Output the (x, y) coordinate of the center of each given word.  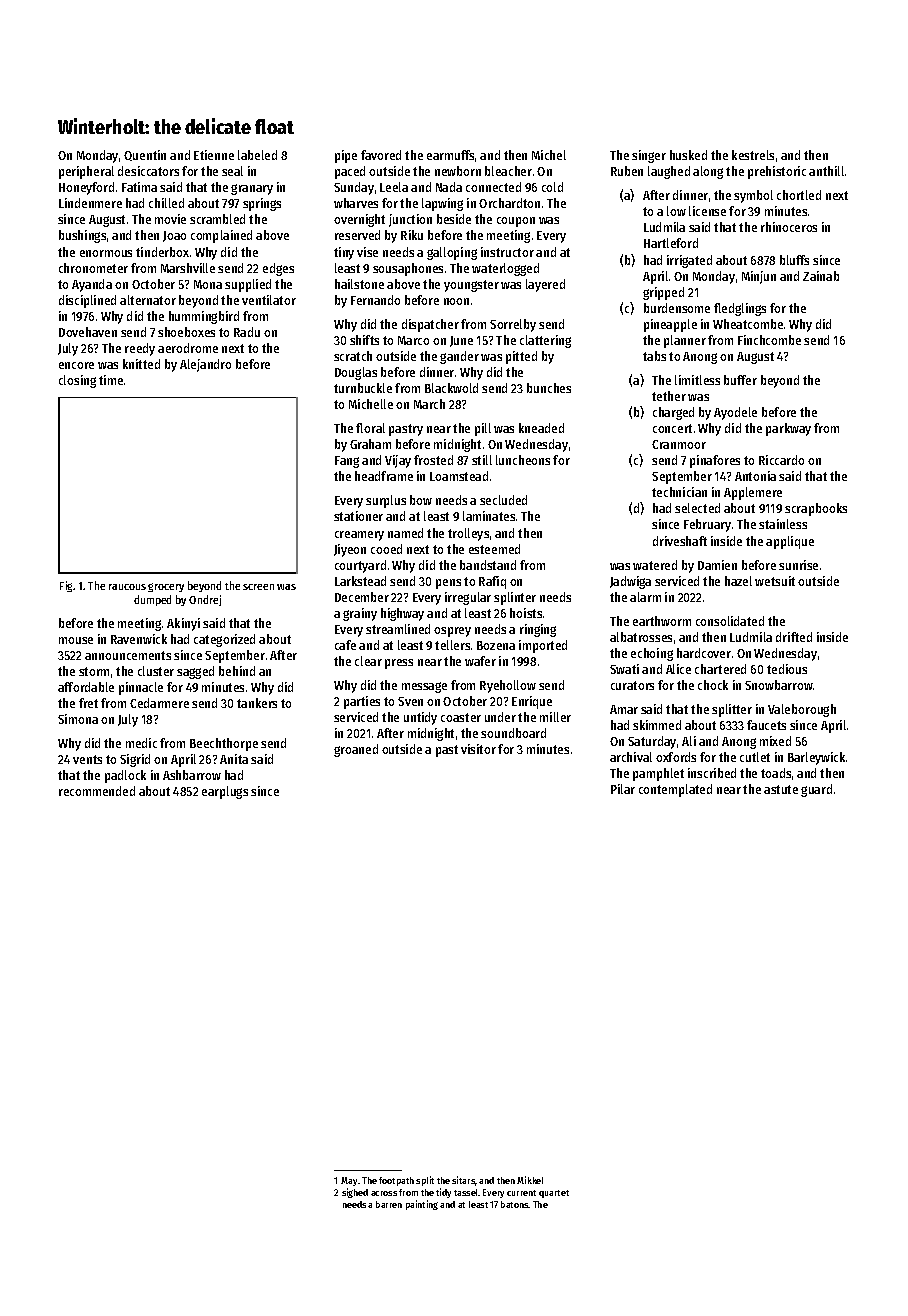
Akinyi (183, 624)
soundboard (513, 733)
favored (381, 155)
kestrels (753, 155)
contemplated (675, 790)
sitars (463, 1180)
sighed (355, 1193)
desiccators (148, 171)
